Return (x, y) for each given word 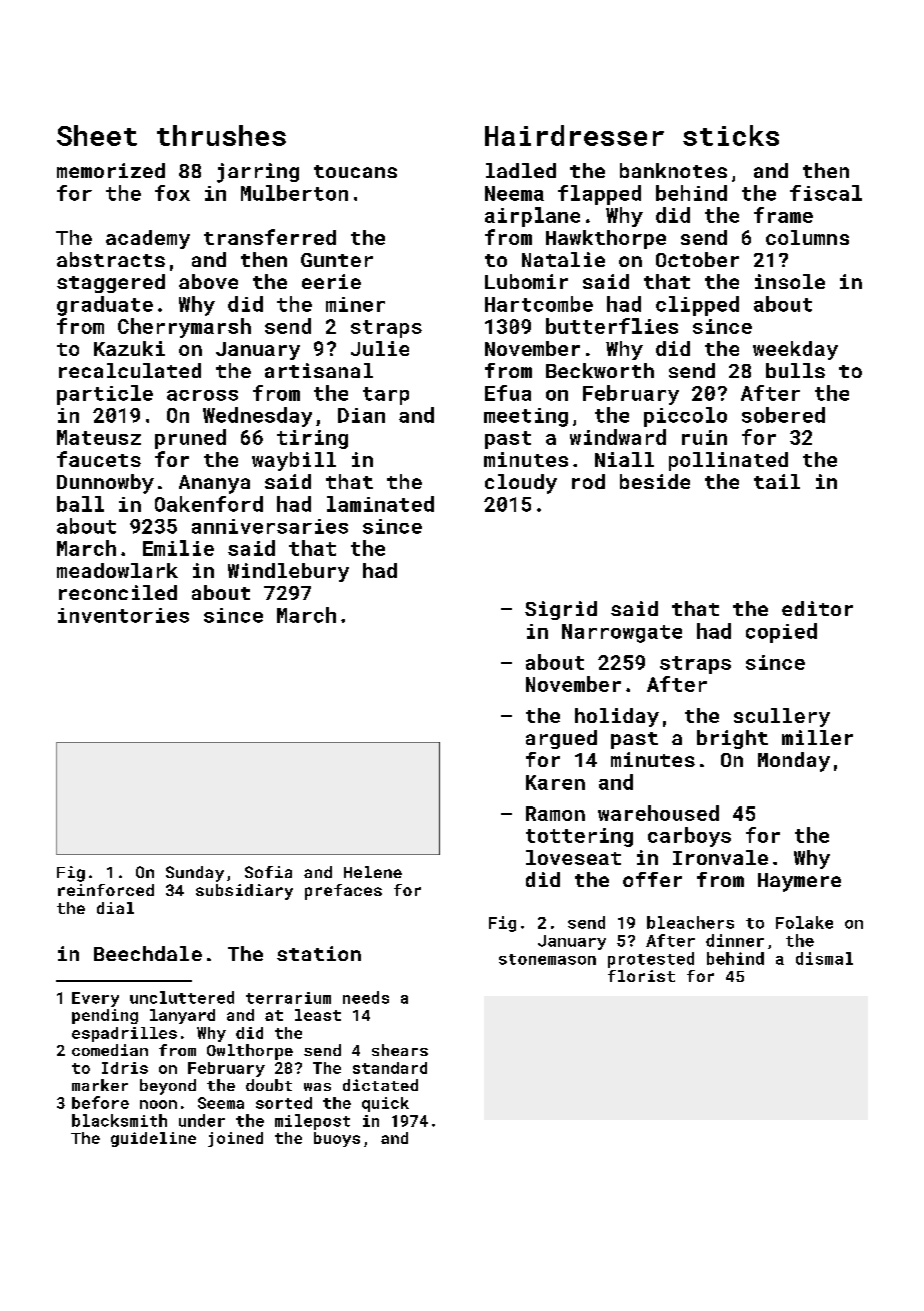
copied (781, 633)
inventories (123, 615)
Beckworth (600, 370)
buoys (337, 1139)
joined (235, 1139)
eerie (331, 281)
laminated (380, 504)
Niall (624, 459)
